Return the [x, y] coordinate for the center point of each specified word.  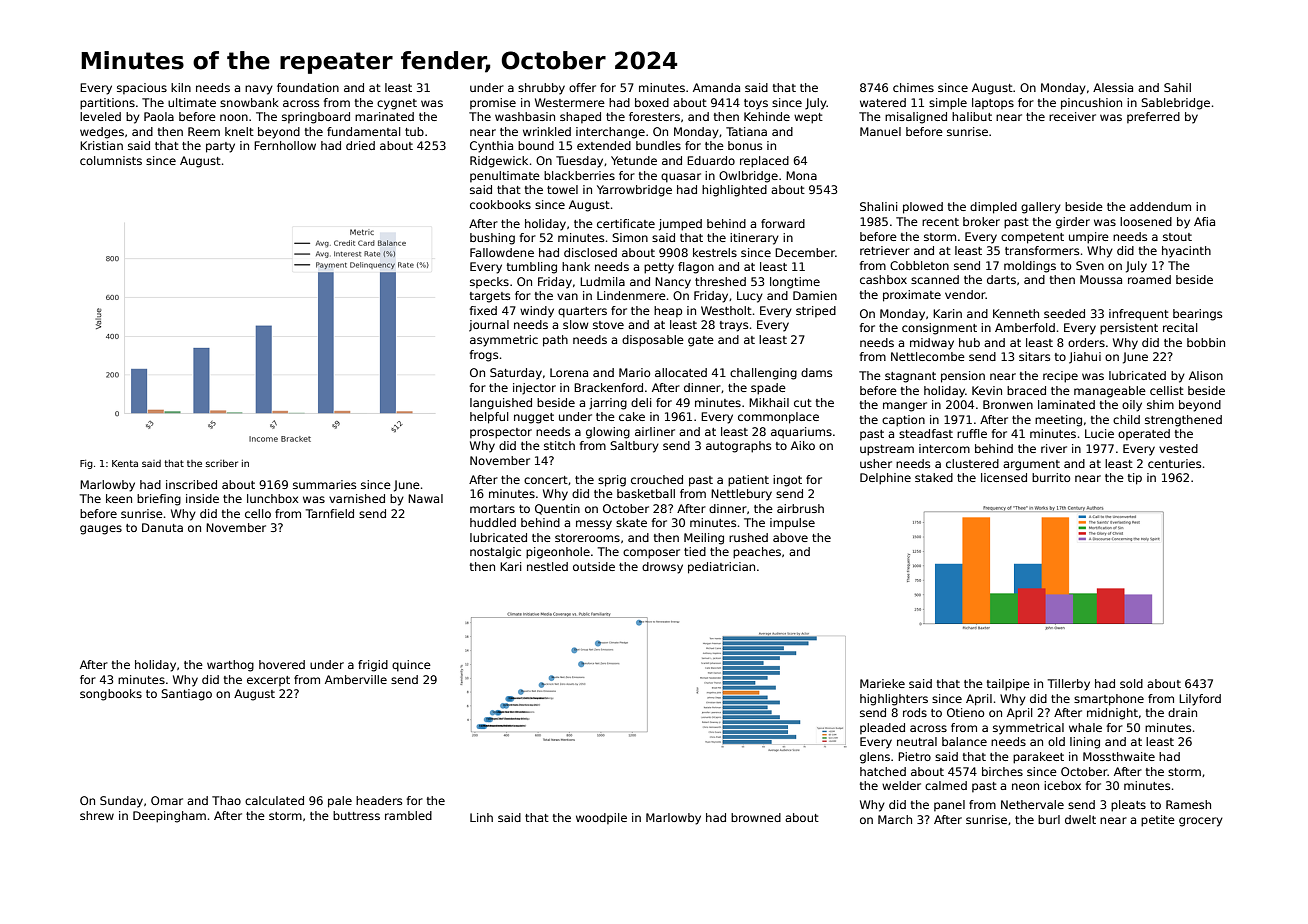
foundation [308, 87]
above [790, 537]
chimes [913, 87]
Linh [481, 817]
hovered [282, 664]
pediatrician [721, 568]
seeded [1064, 313]
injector [534, 389]
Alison [1206, 375]
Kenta [125, 463]
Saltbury [634, 447]
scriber [222, 463]
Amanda [716, 87]
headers [379, 800]
